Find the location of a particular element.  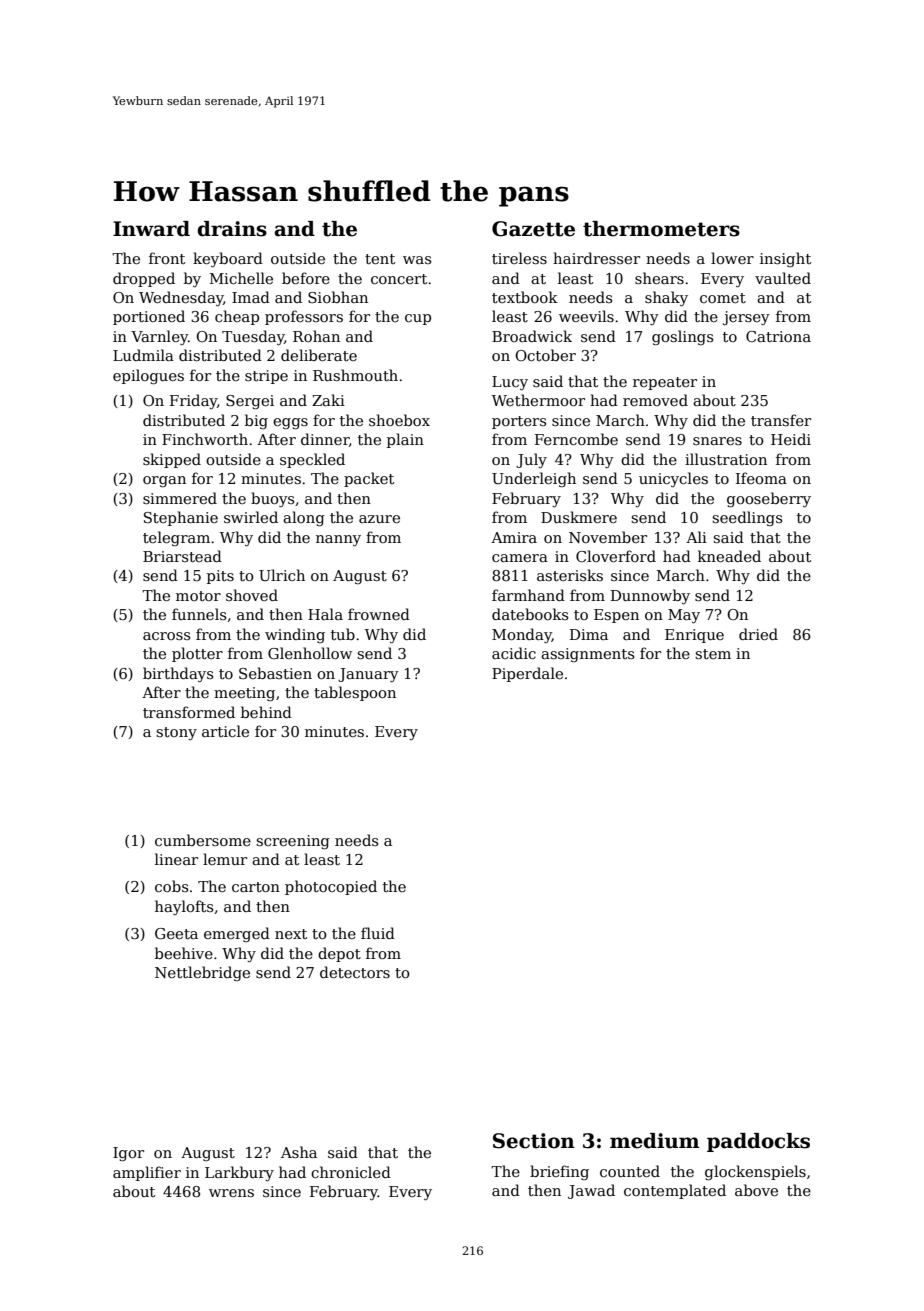

Section is located at coordinates (534, 1141).
